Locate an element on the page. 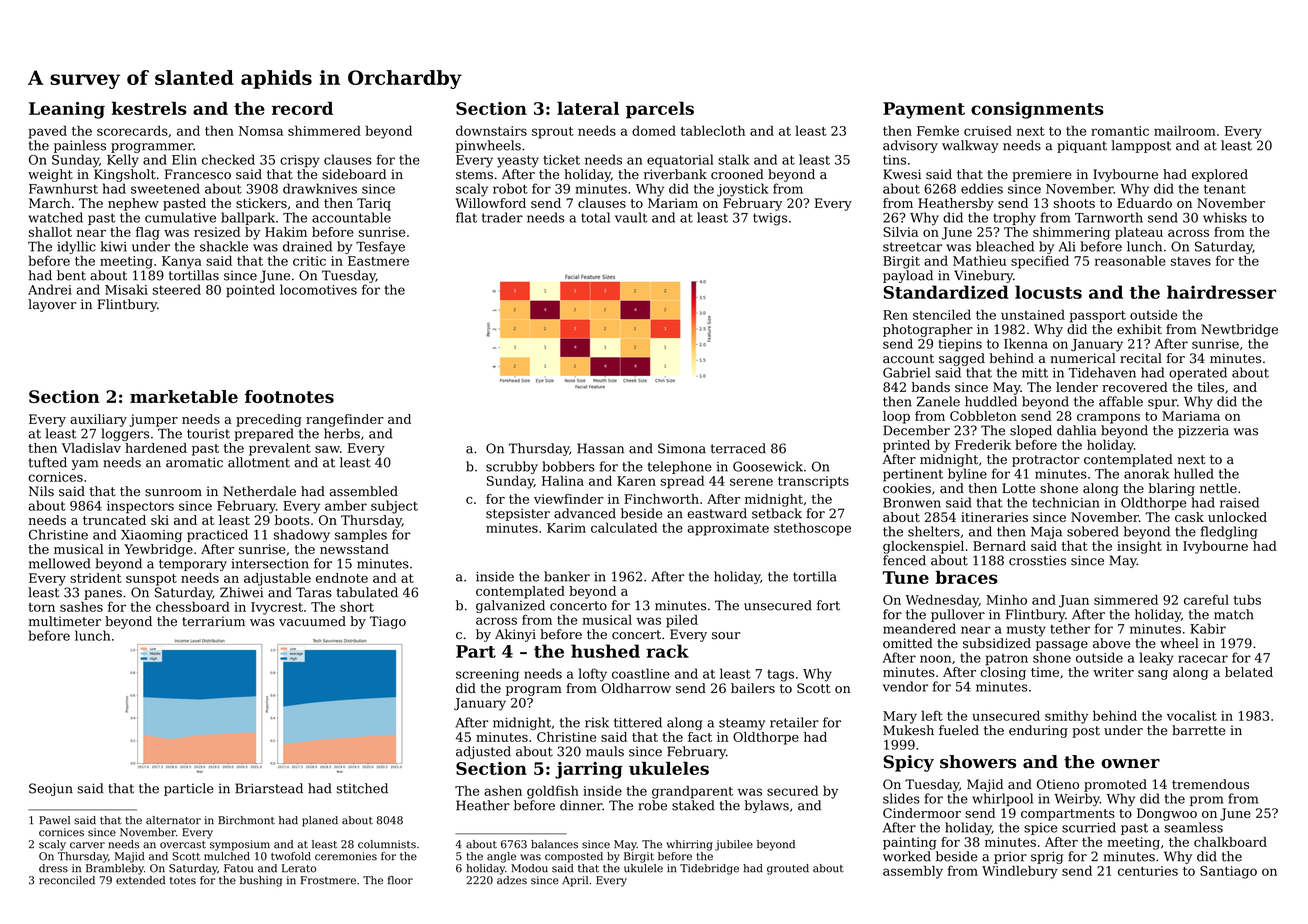 The height and width of the document is (924, 1308). Frostmere is located at coordinates (328, 880).
